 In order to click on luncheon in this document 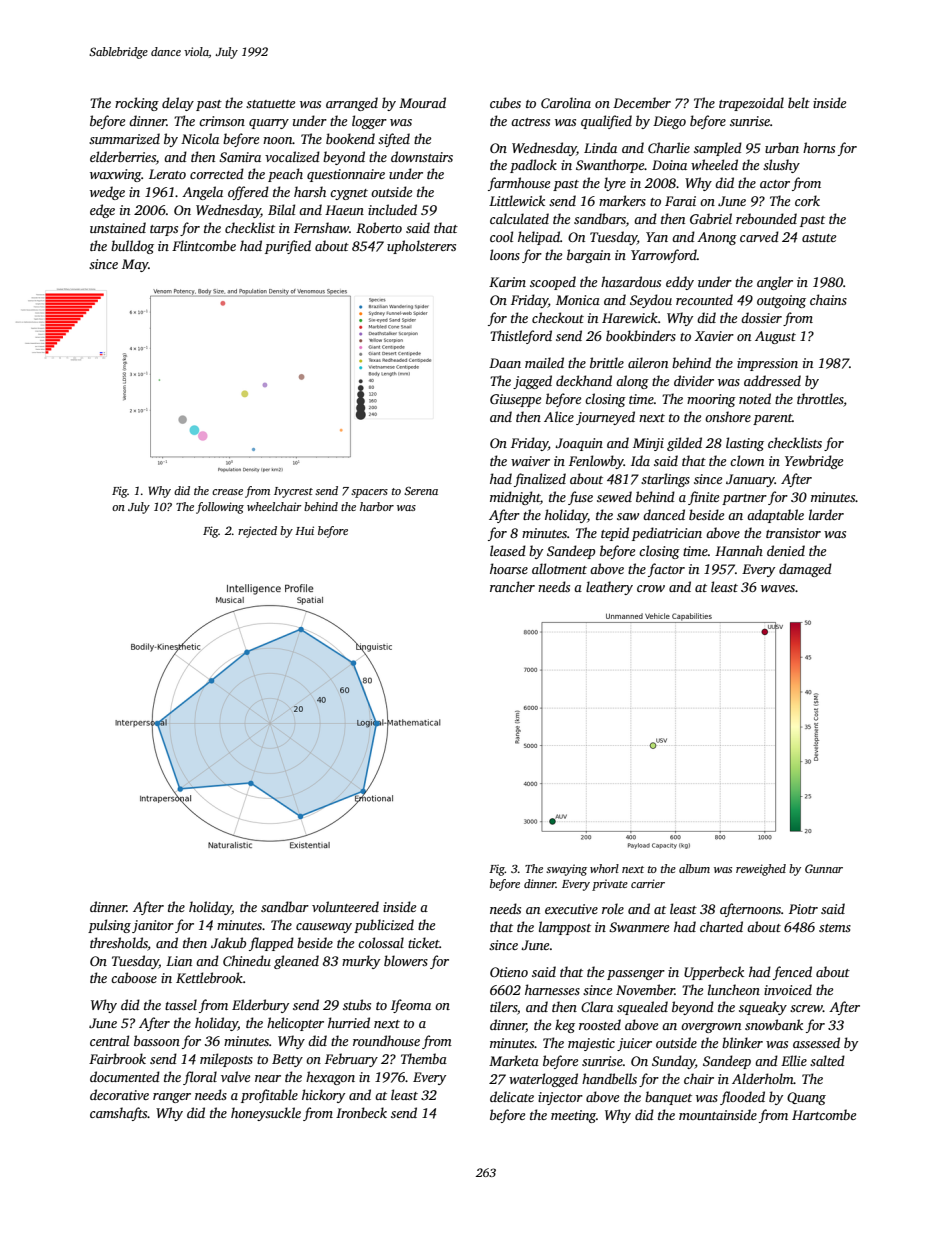, I will do `click(734, 989)`.
